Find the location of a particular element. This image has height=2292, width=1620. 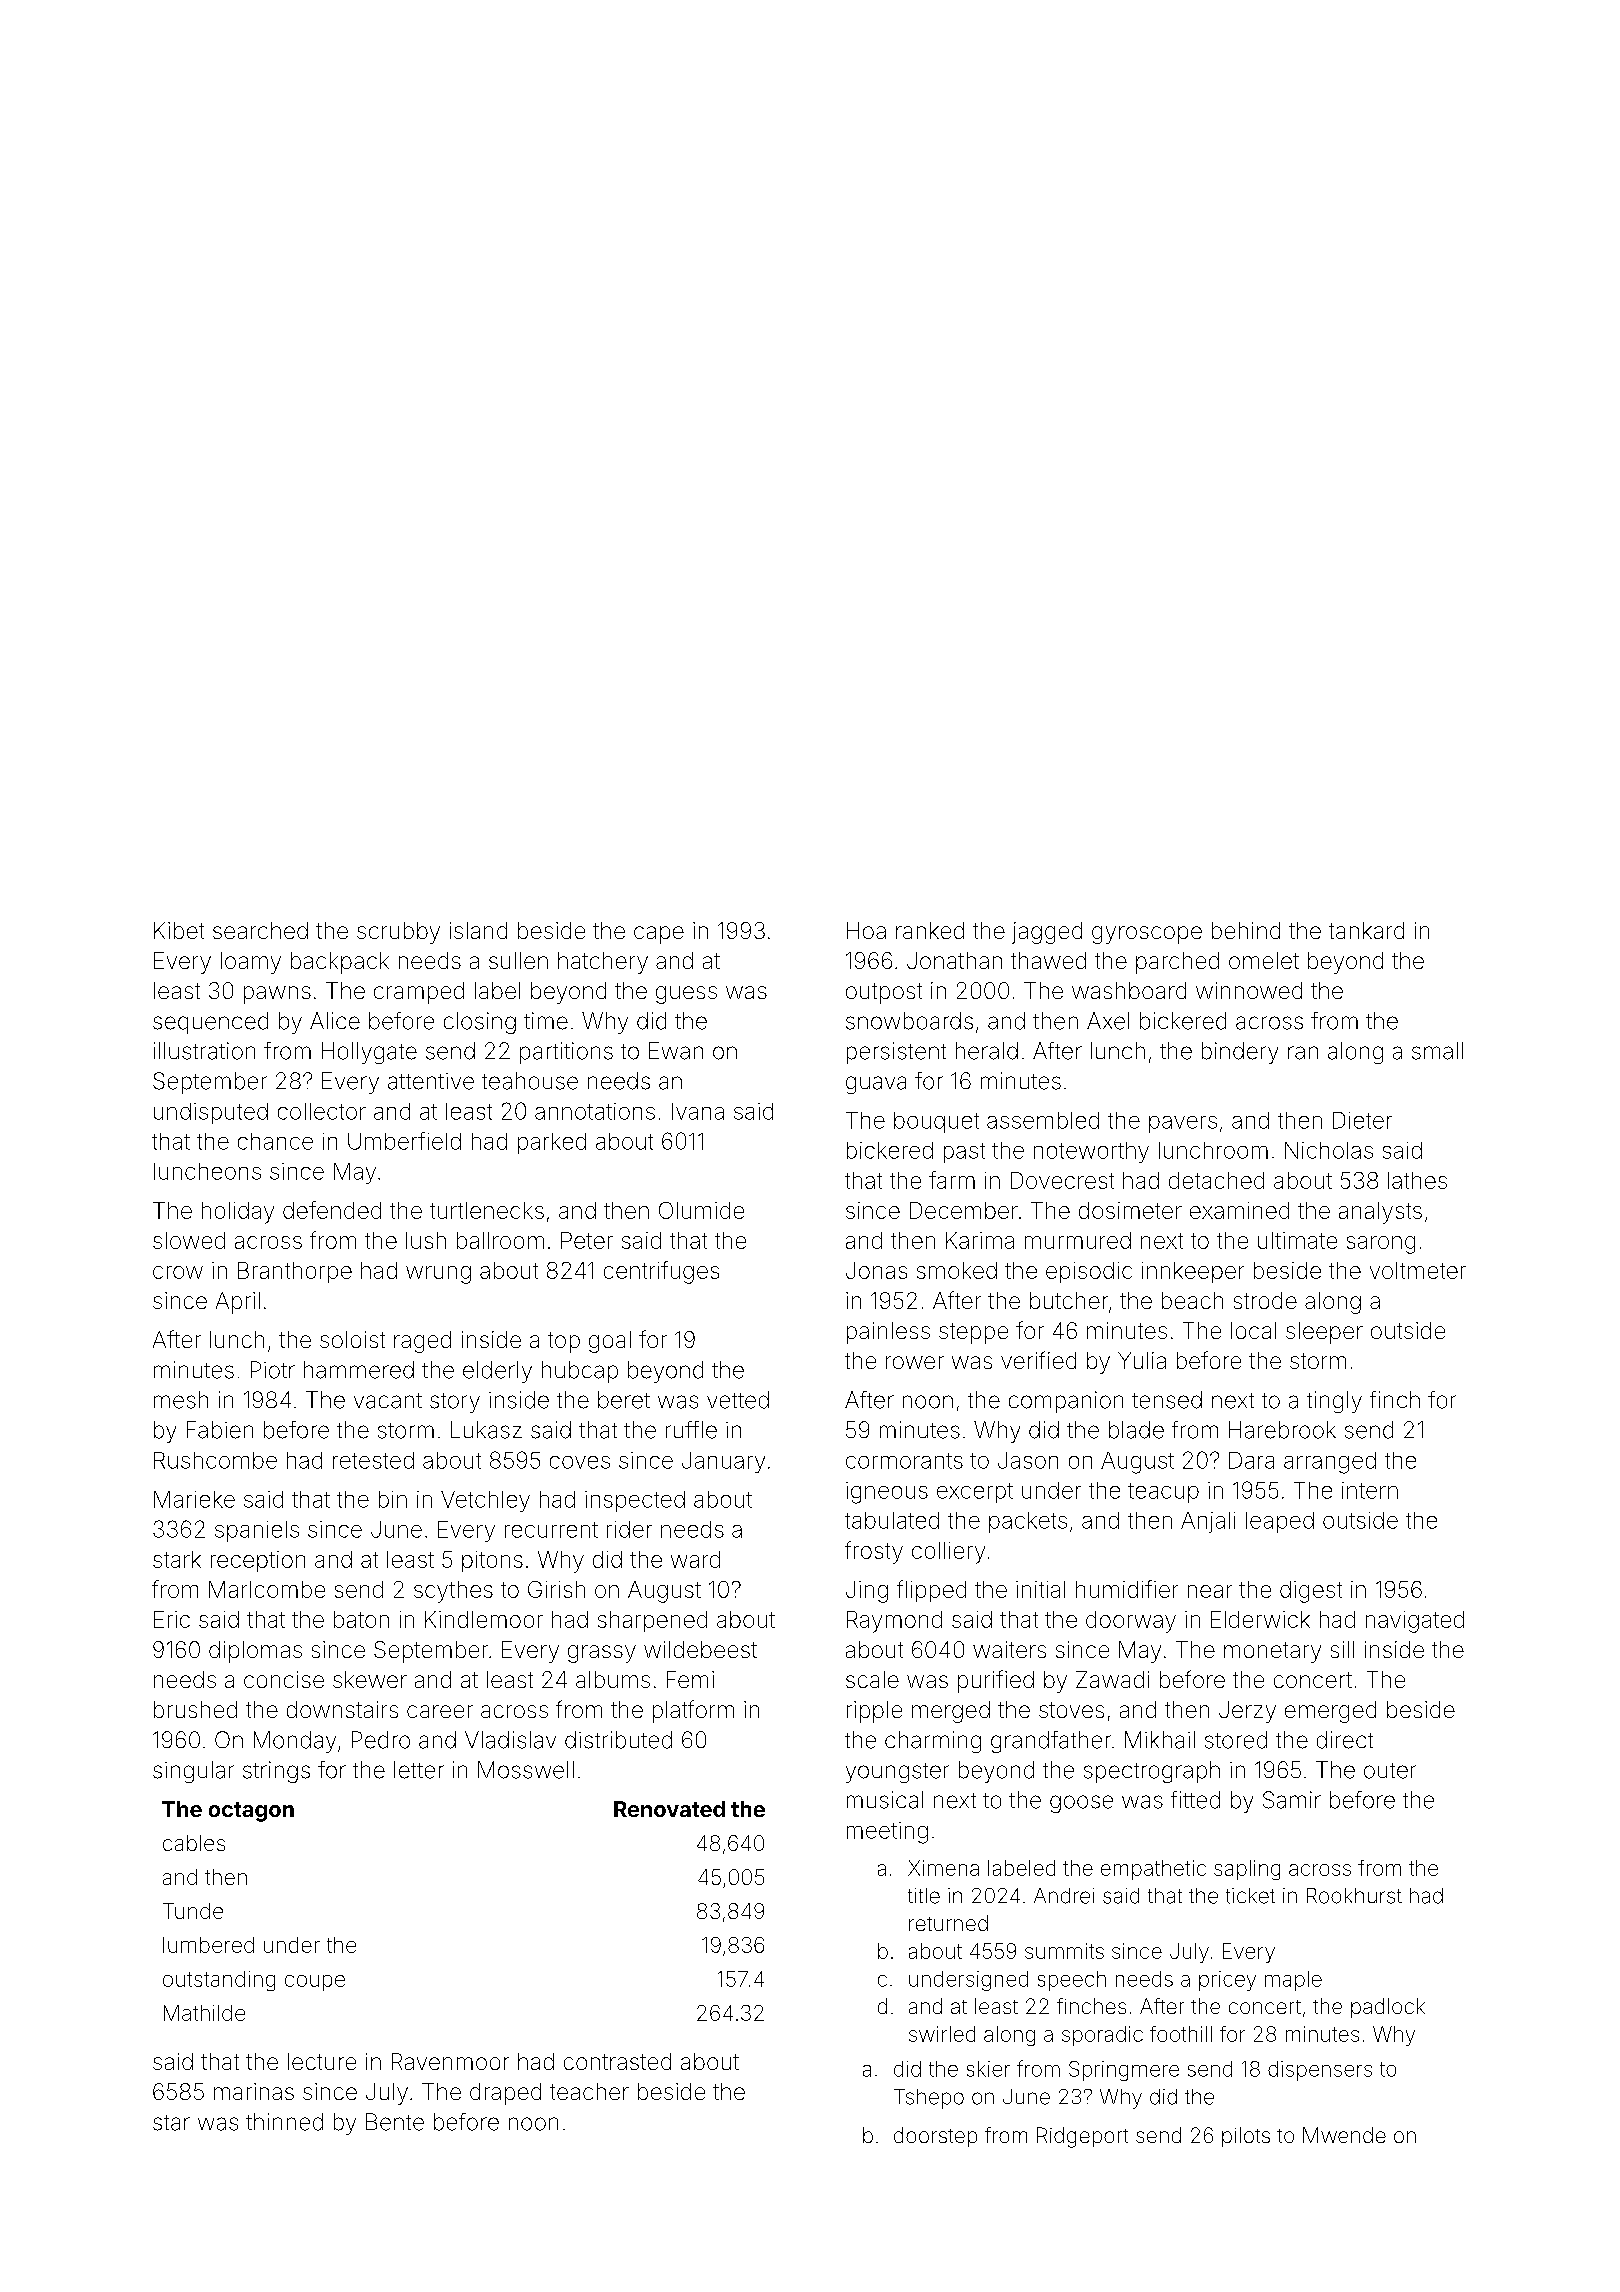

Alice is located at coordinates (335, 1021).
